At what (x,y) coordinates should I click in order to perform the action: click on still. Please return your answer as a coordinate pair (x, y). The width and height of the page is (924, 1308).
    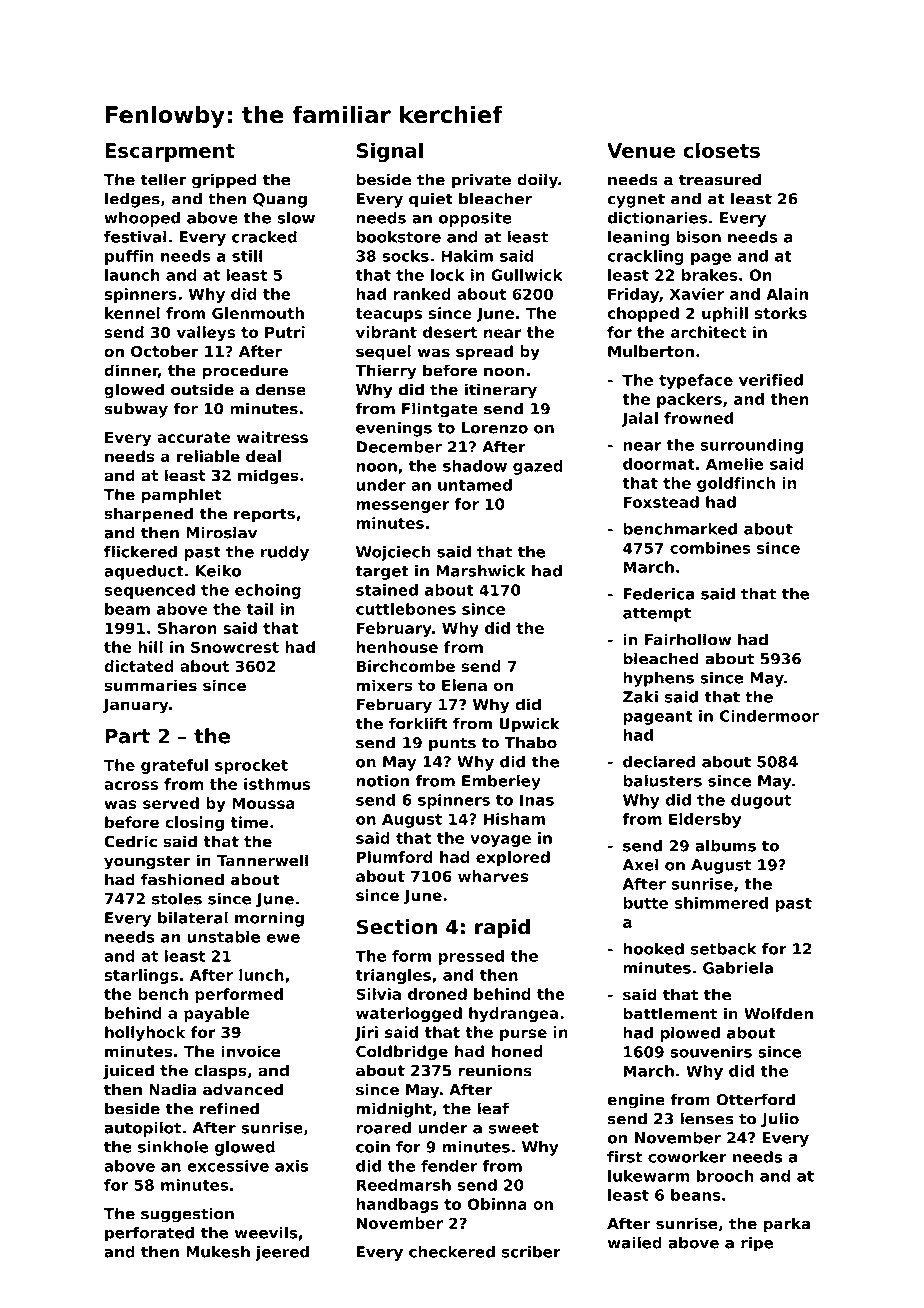
    Looking at the image, I should click on (247, 256).
